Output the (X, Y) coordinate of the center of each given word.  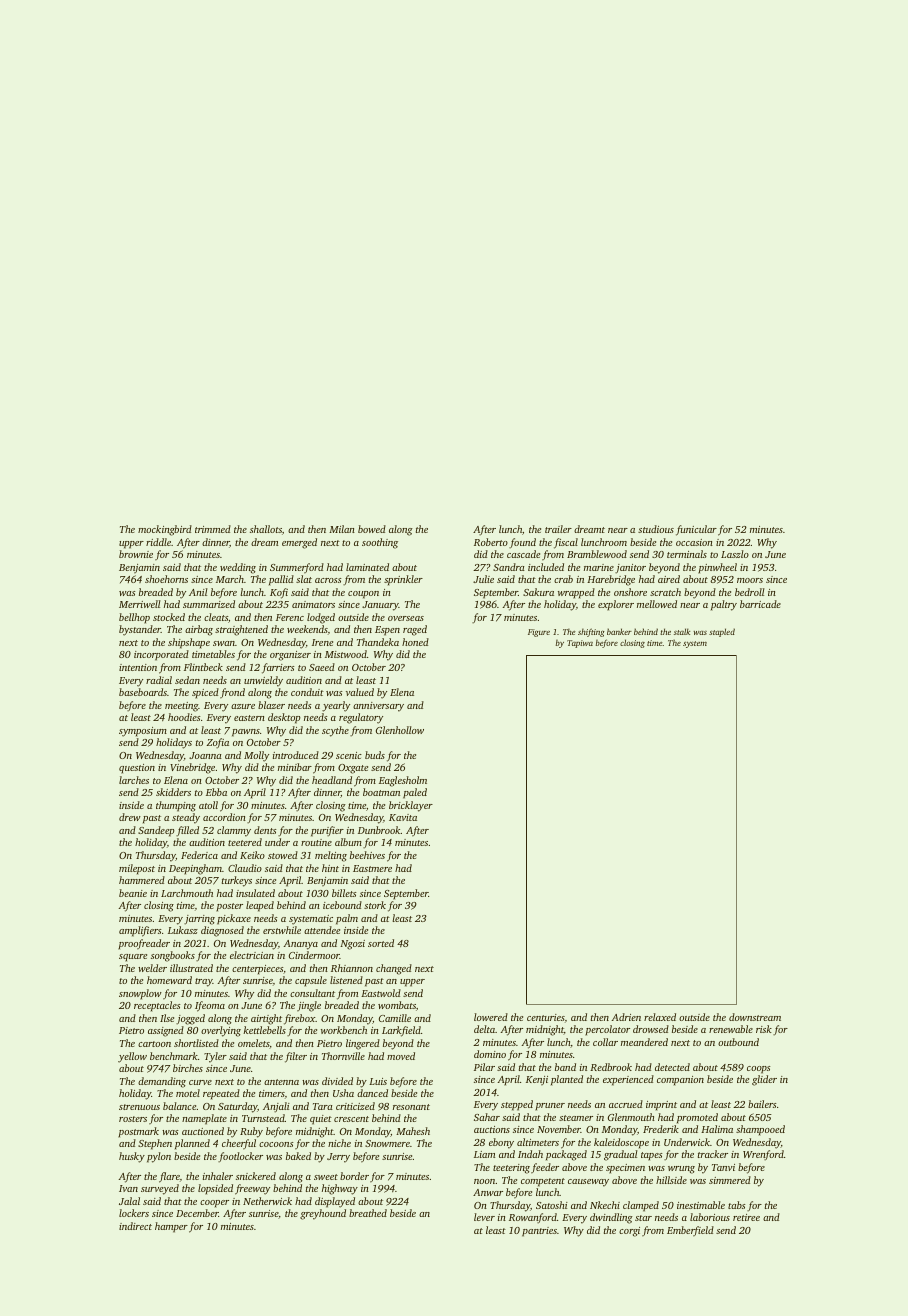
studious (656, 529)
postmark (138, 1132)
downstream (755, 1017)
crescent (351, 1119)
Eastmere (372, 868)
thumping (176, 806)
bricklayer (411, 806)
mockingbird (165, 530)
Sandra (509, 567)
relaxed (660, 1017)
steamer (576, 1118)
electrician (252, 955)
